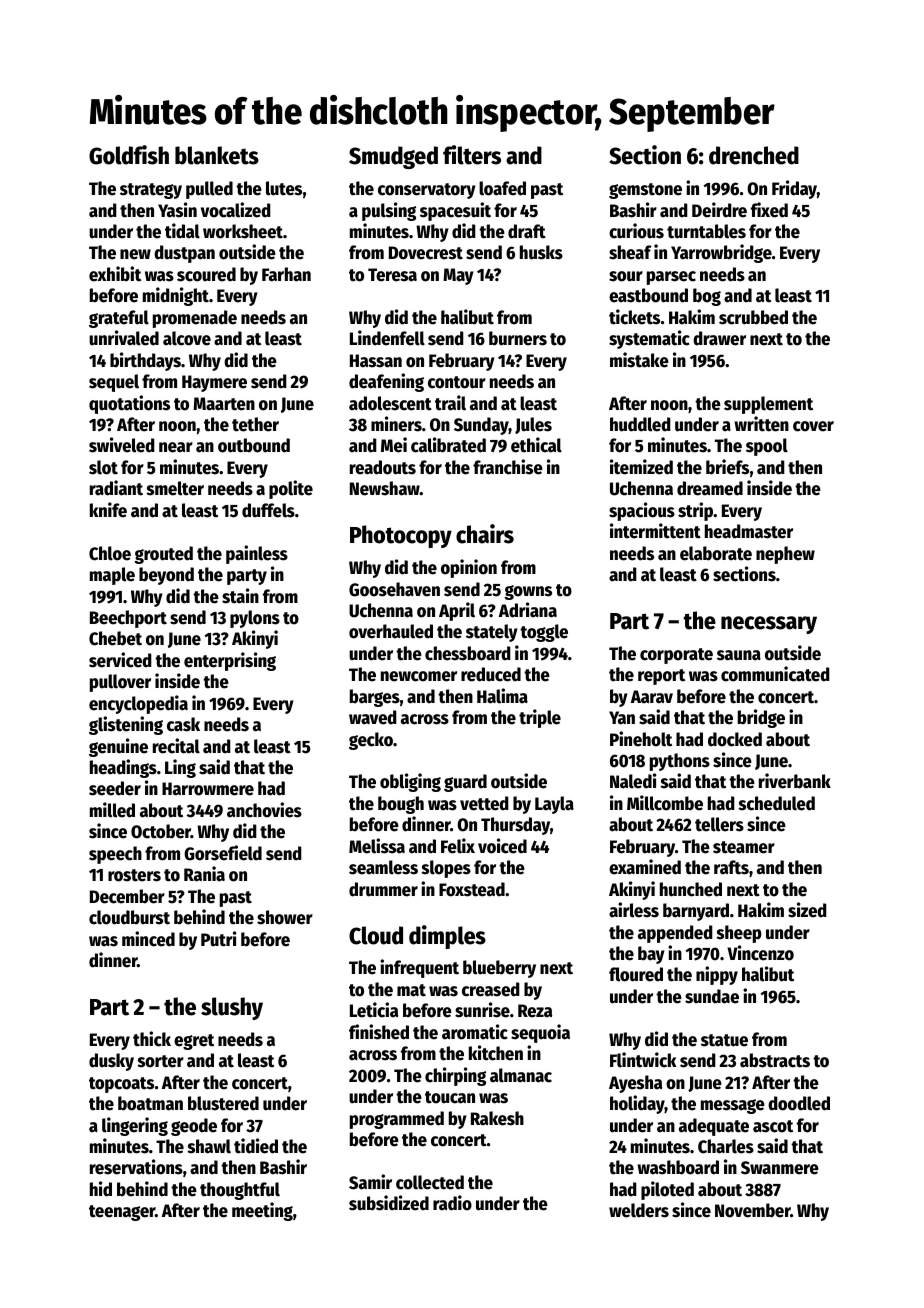 This document has width=924, height=1308. Describe the element at coordinates (675, 934) in the document. I see `appended` at that location.
